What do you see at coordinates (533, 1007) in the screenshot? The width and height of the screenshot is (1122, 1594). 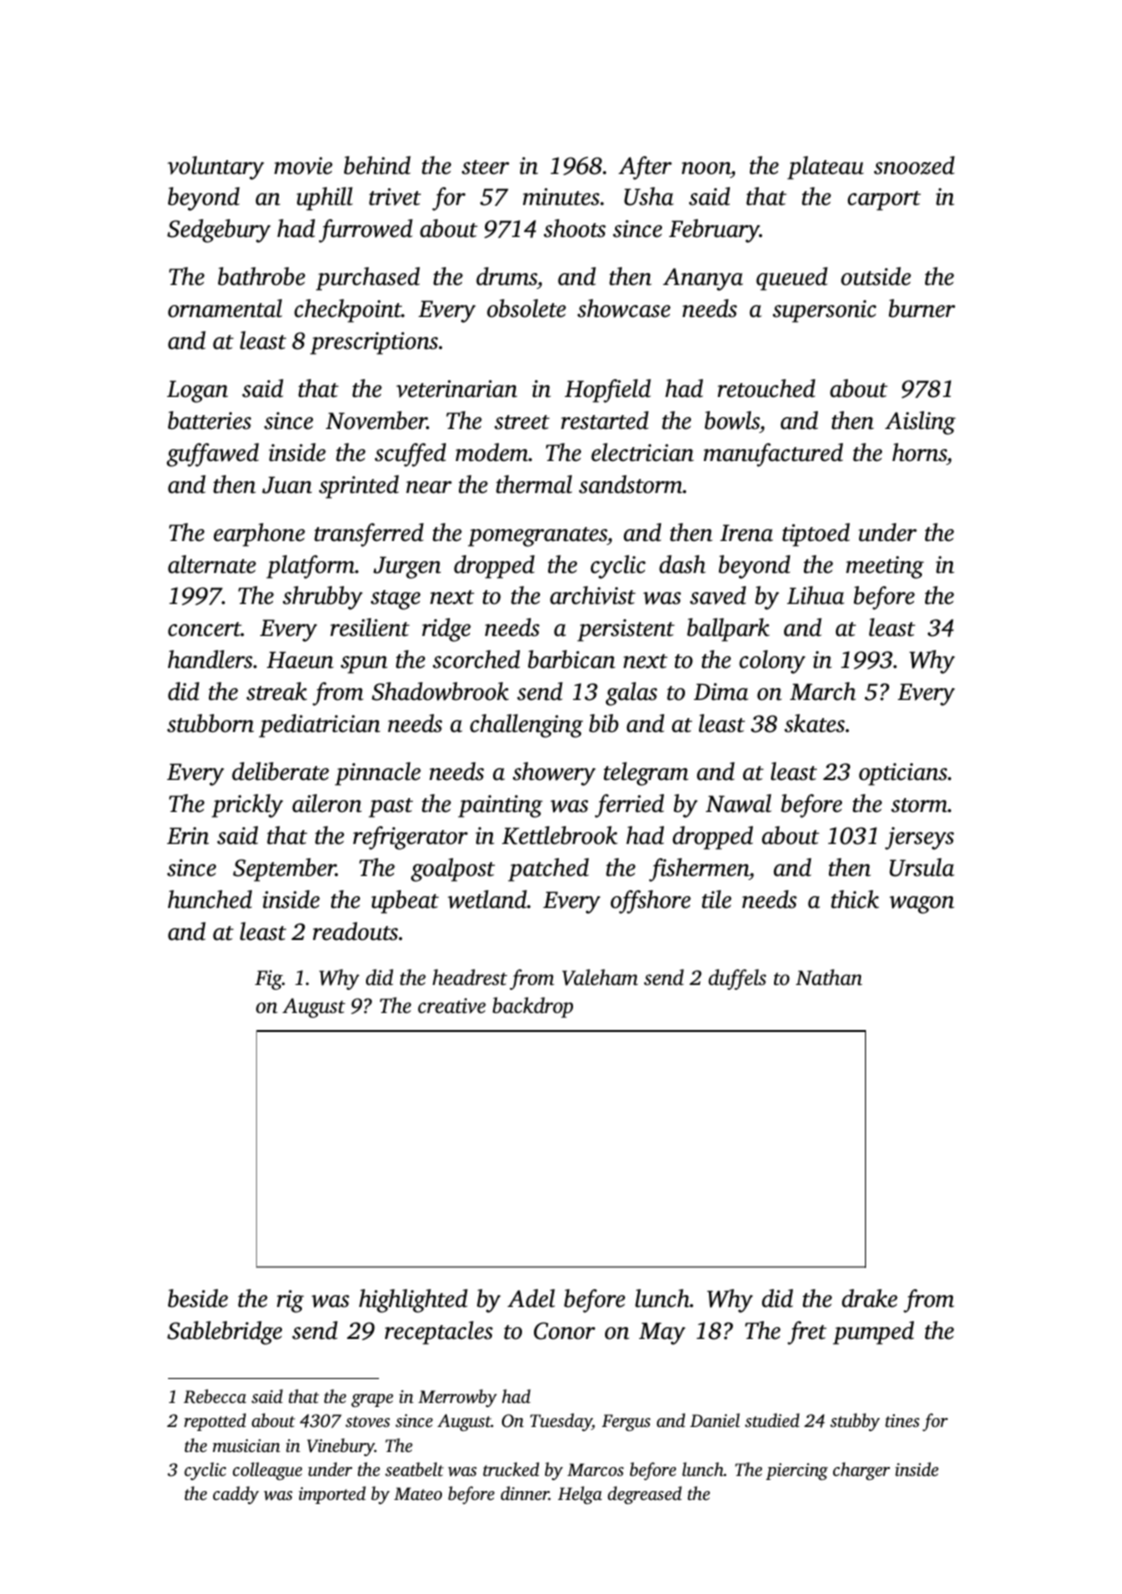 I see `backdrop` at bounding box center [533, 1007].
